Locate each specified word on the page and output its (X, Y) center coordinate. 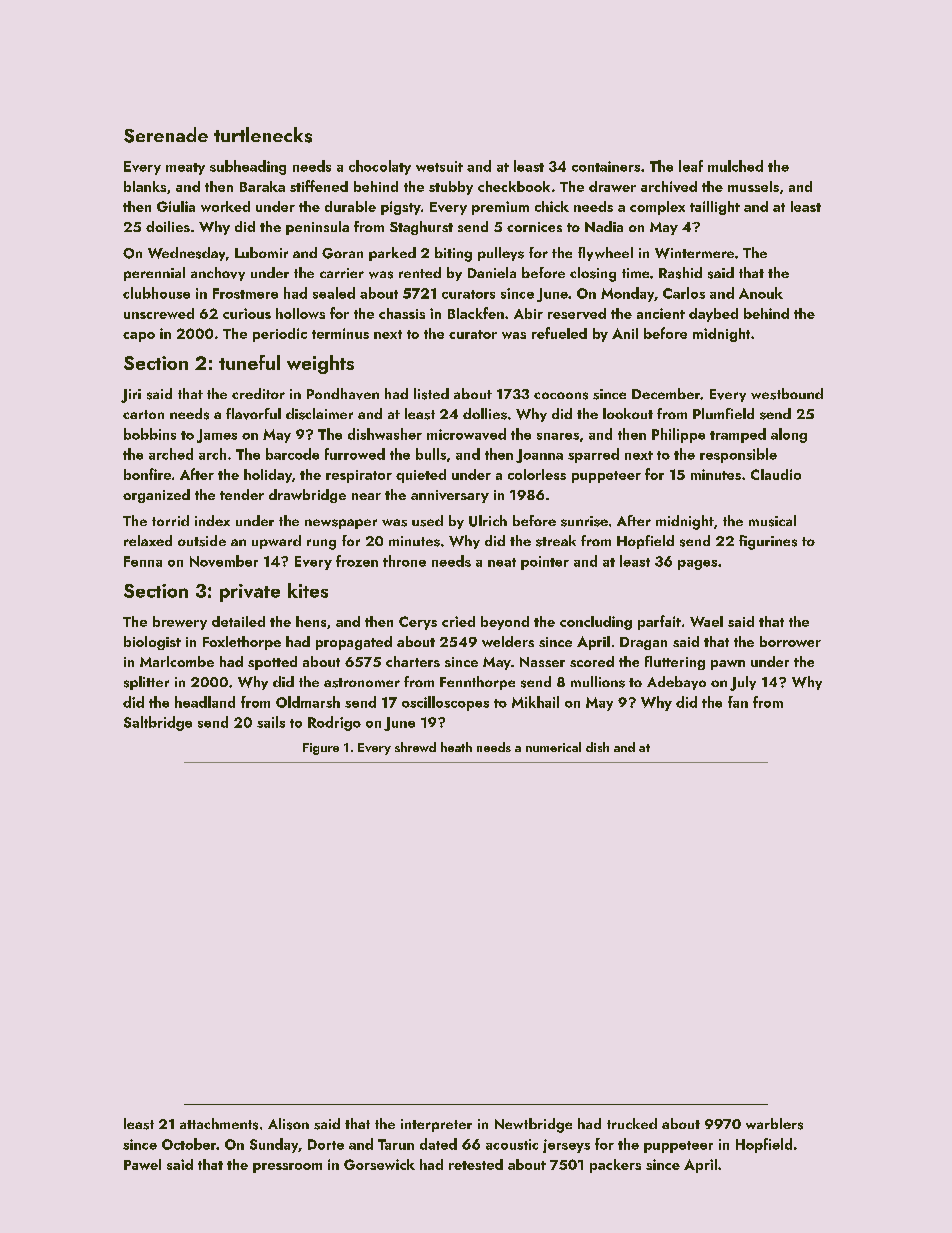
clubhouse (156, 293)
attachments (219, 1124)
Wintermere (694, 253)
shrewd (415, 747)
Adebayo (676, 683)
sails (271, 722)
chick (552, 206)
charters (413, 661)
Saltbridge (158, 723)
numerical (553, 747)
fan (738, 702)
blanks (145, 186)
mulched (735, 166)
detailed (238, 621)
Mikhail (535, 702)
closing (593, 274)
